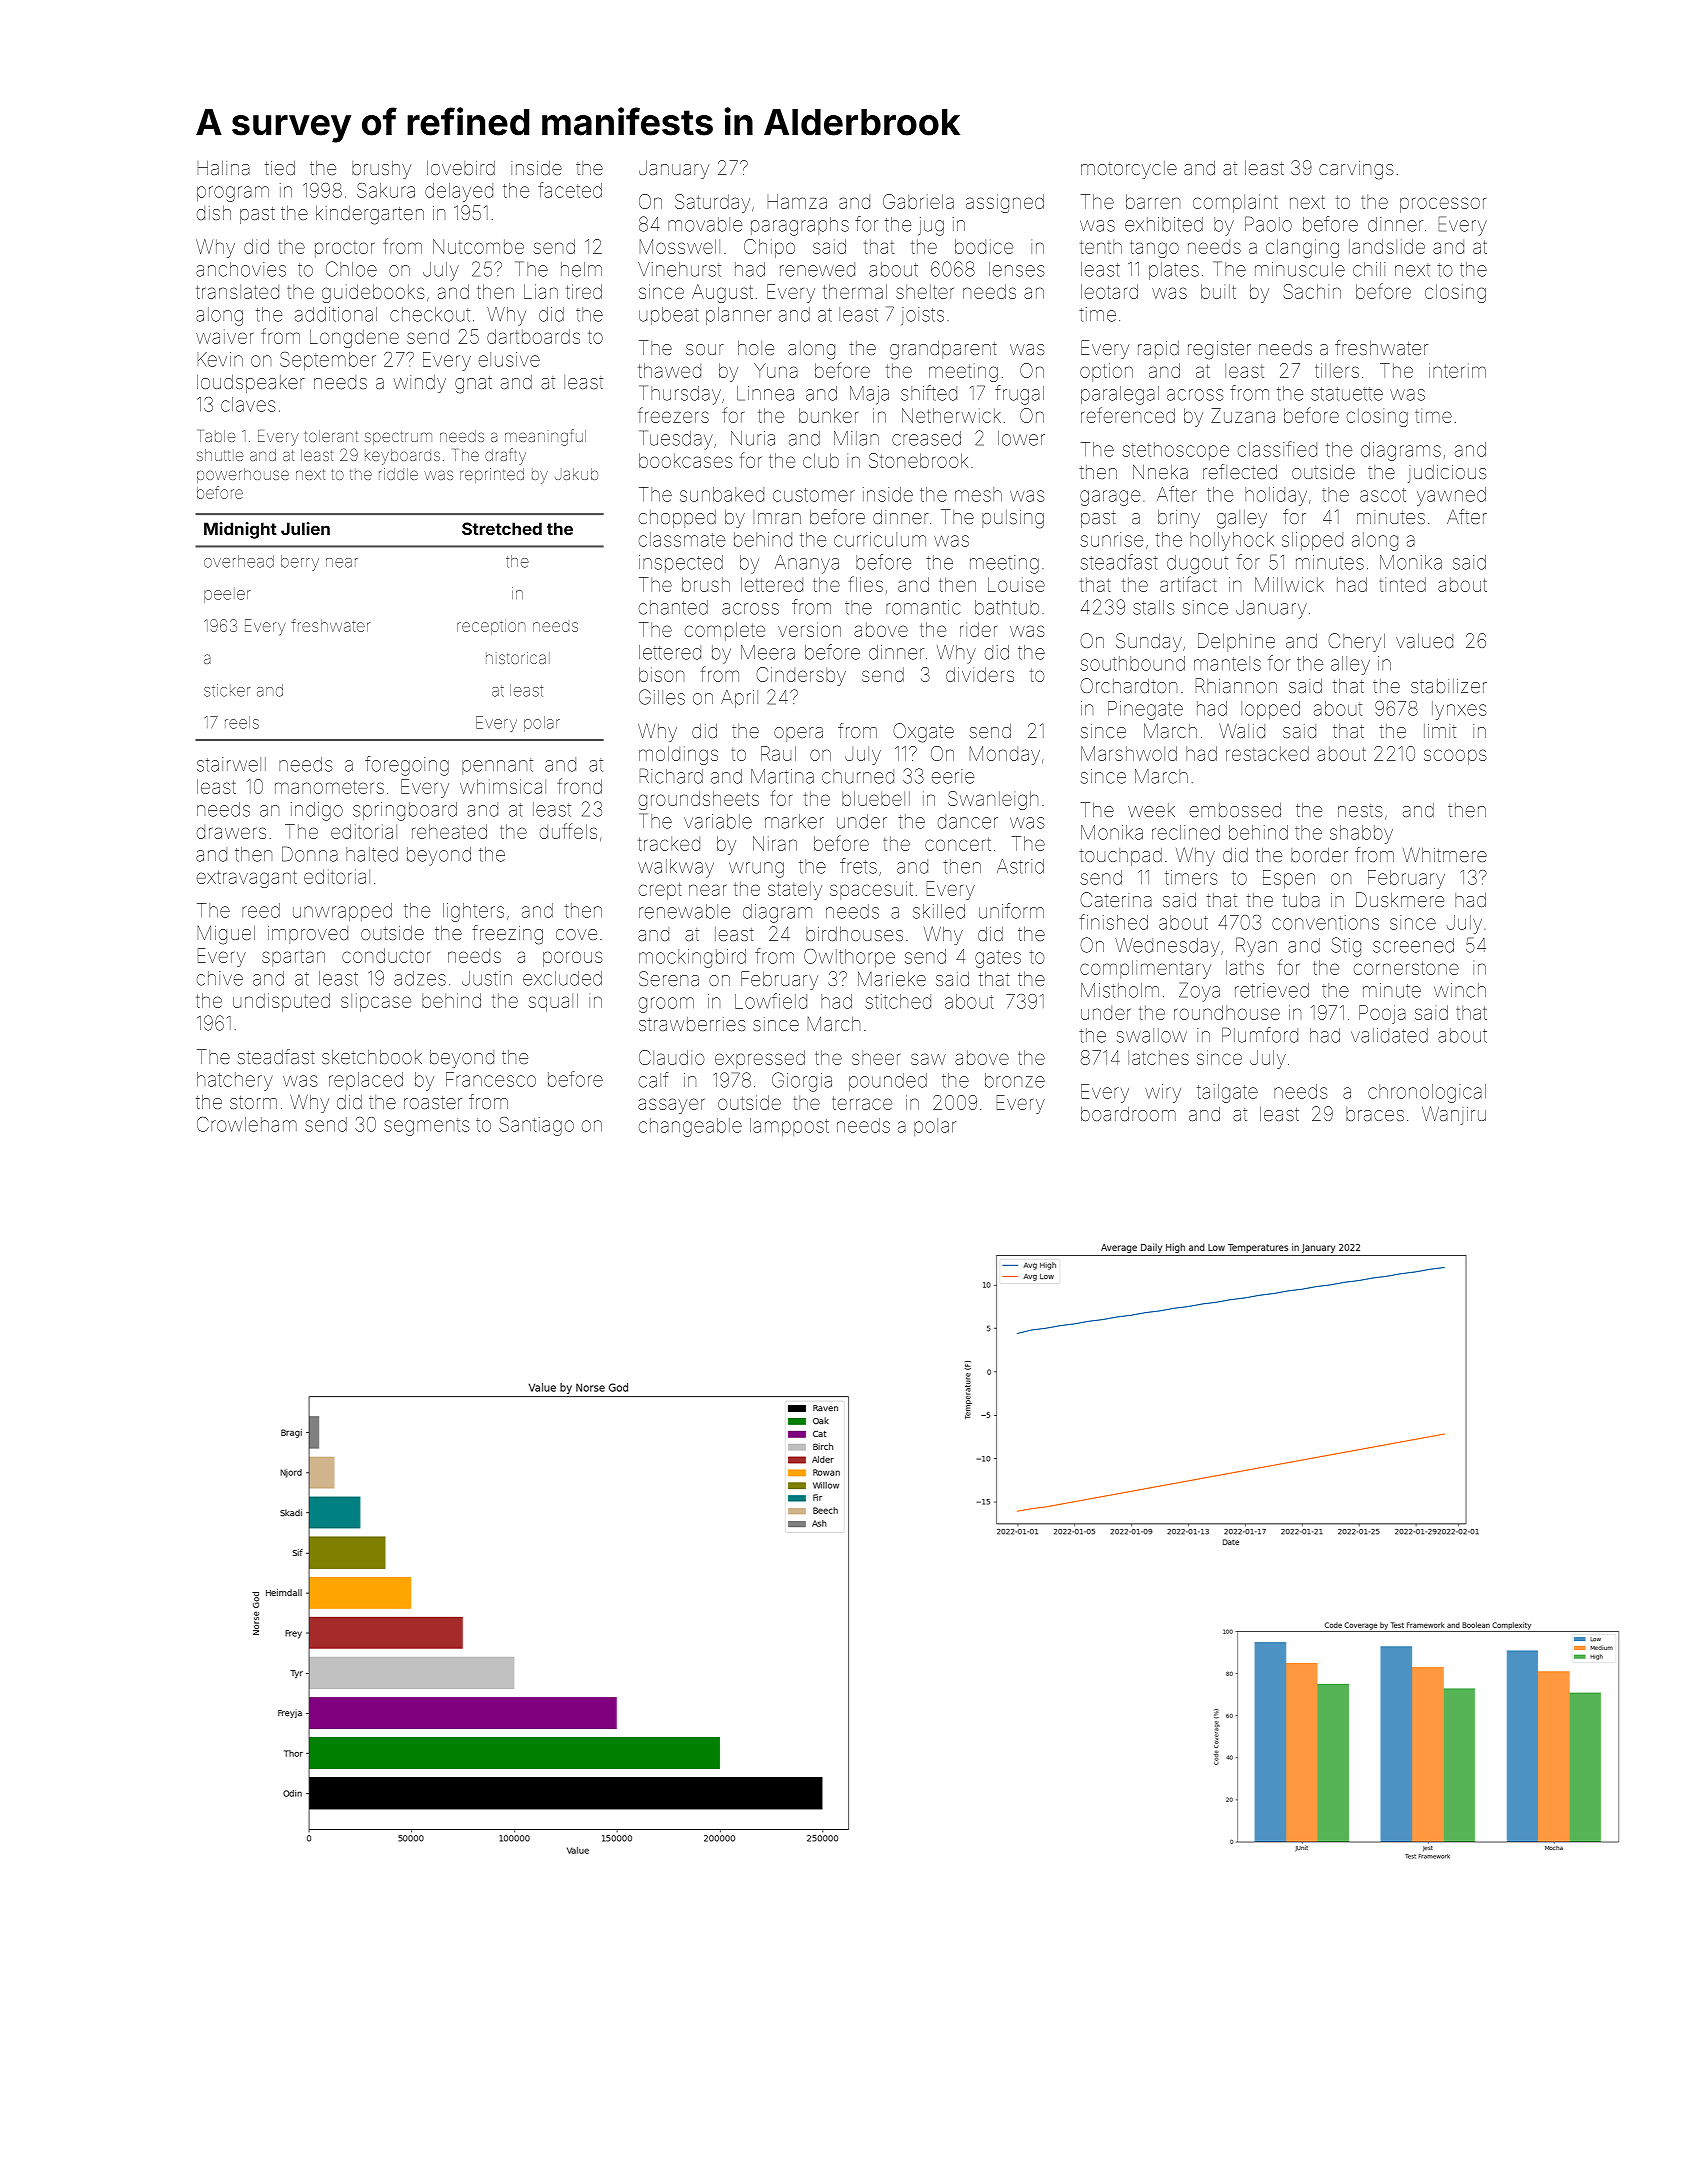 The width and height of the screenshot is (1683, 2178). What do you see at coordinates (1449, 686) in the screenshot?
I see `stabilizer` at bounding box center [1449, 686].
